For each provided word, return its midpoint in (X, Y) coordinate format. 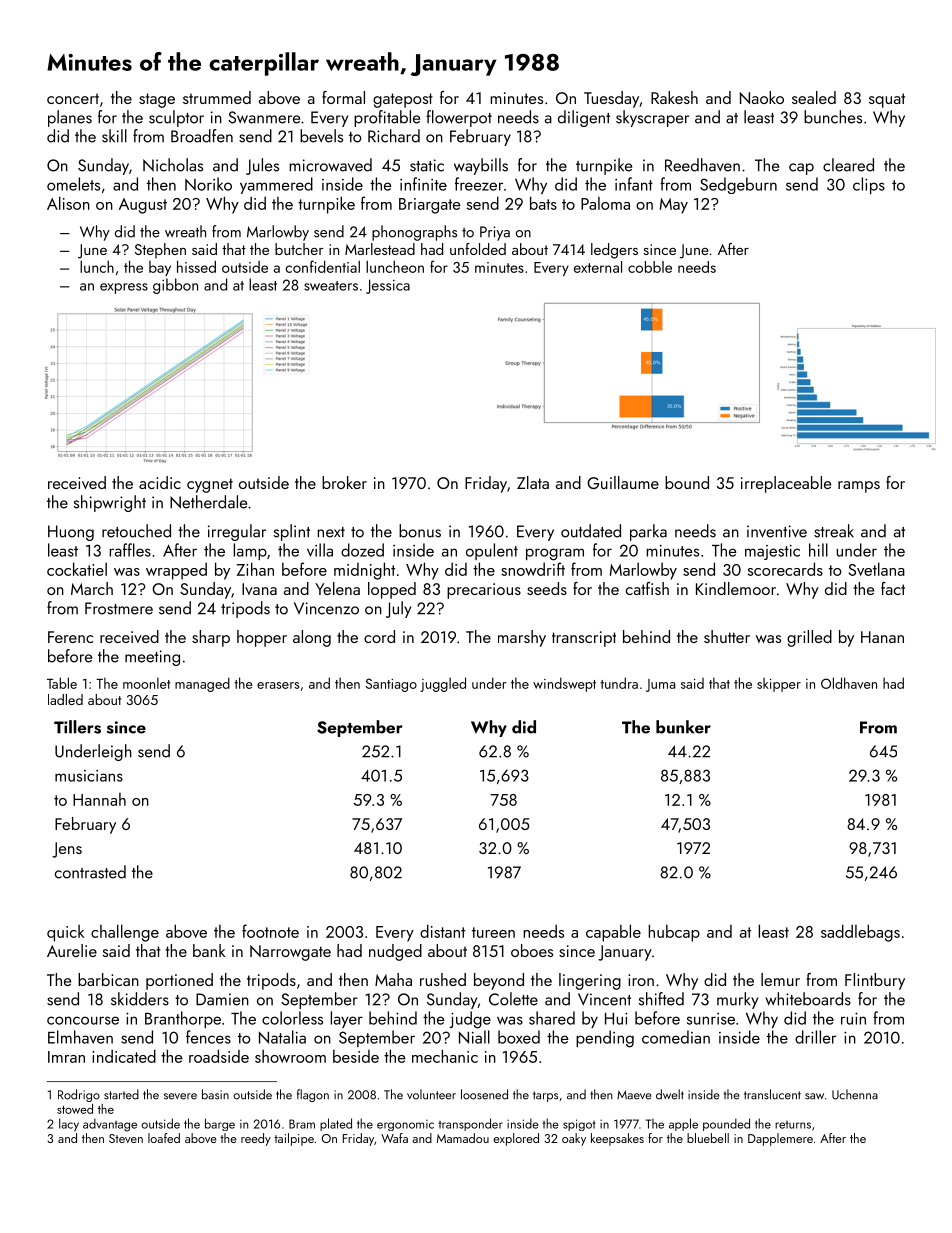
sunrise (711, 1019)
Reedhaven (702, 165)
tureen (493, 932)
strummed (217, 97)
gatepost (403, 100)
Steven (126, 1138)
